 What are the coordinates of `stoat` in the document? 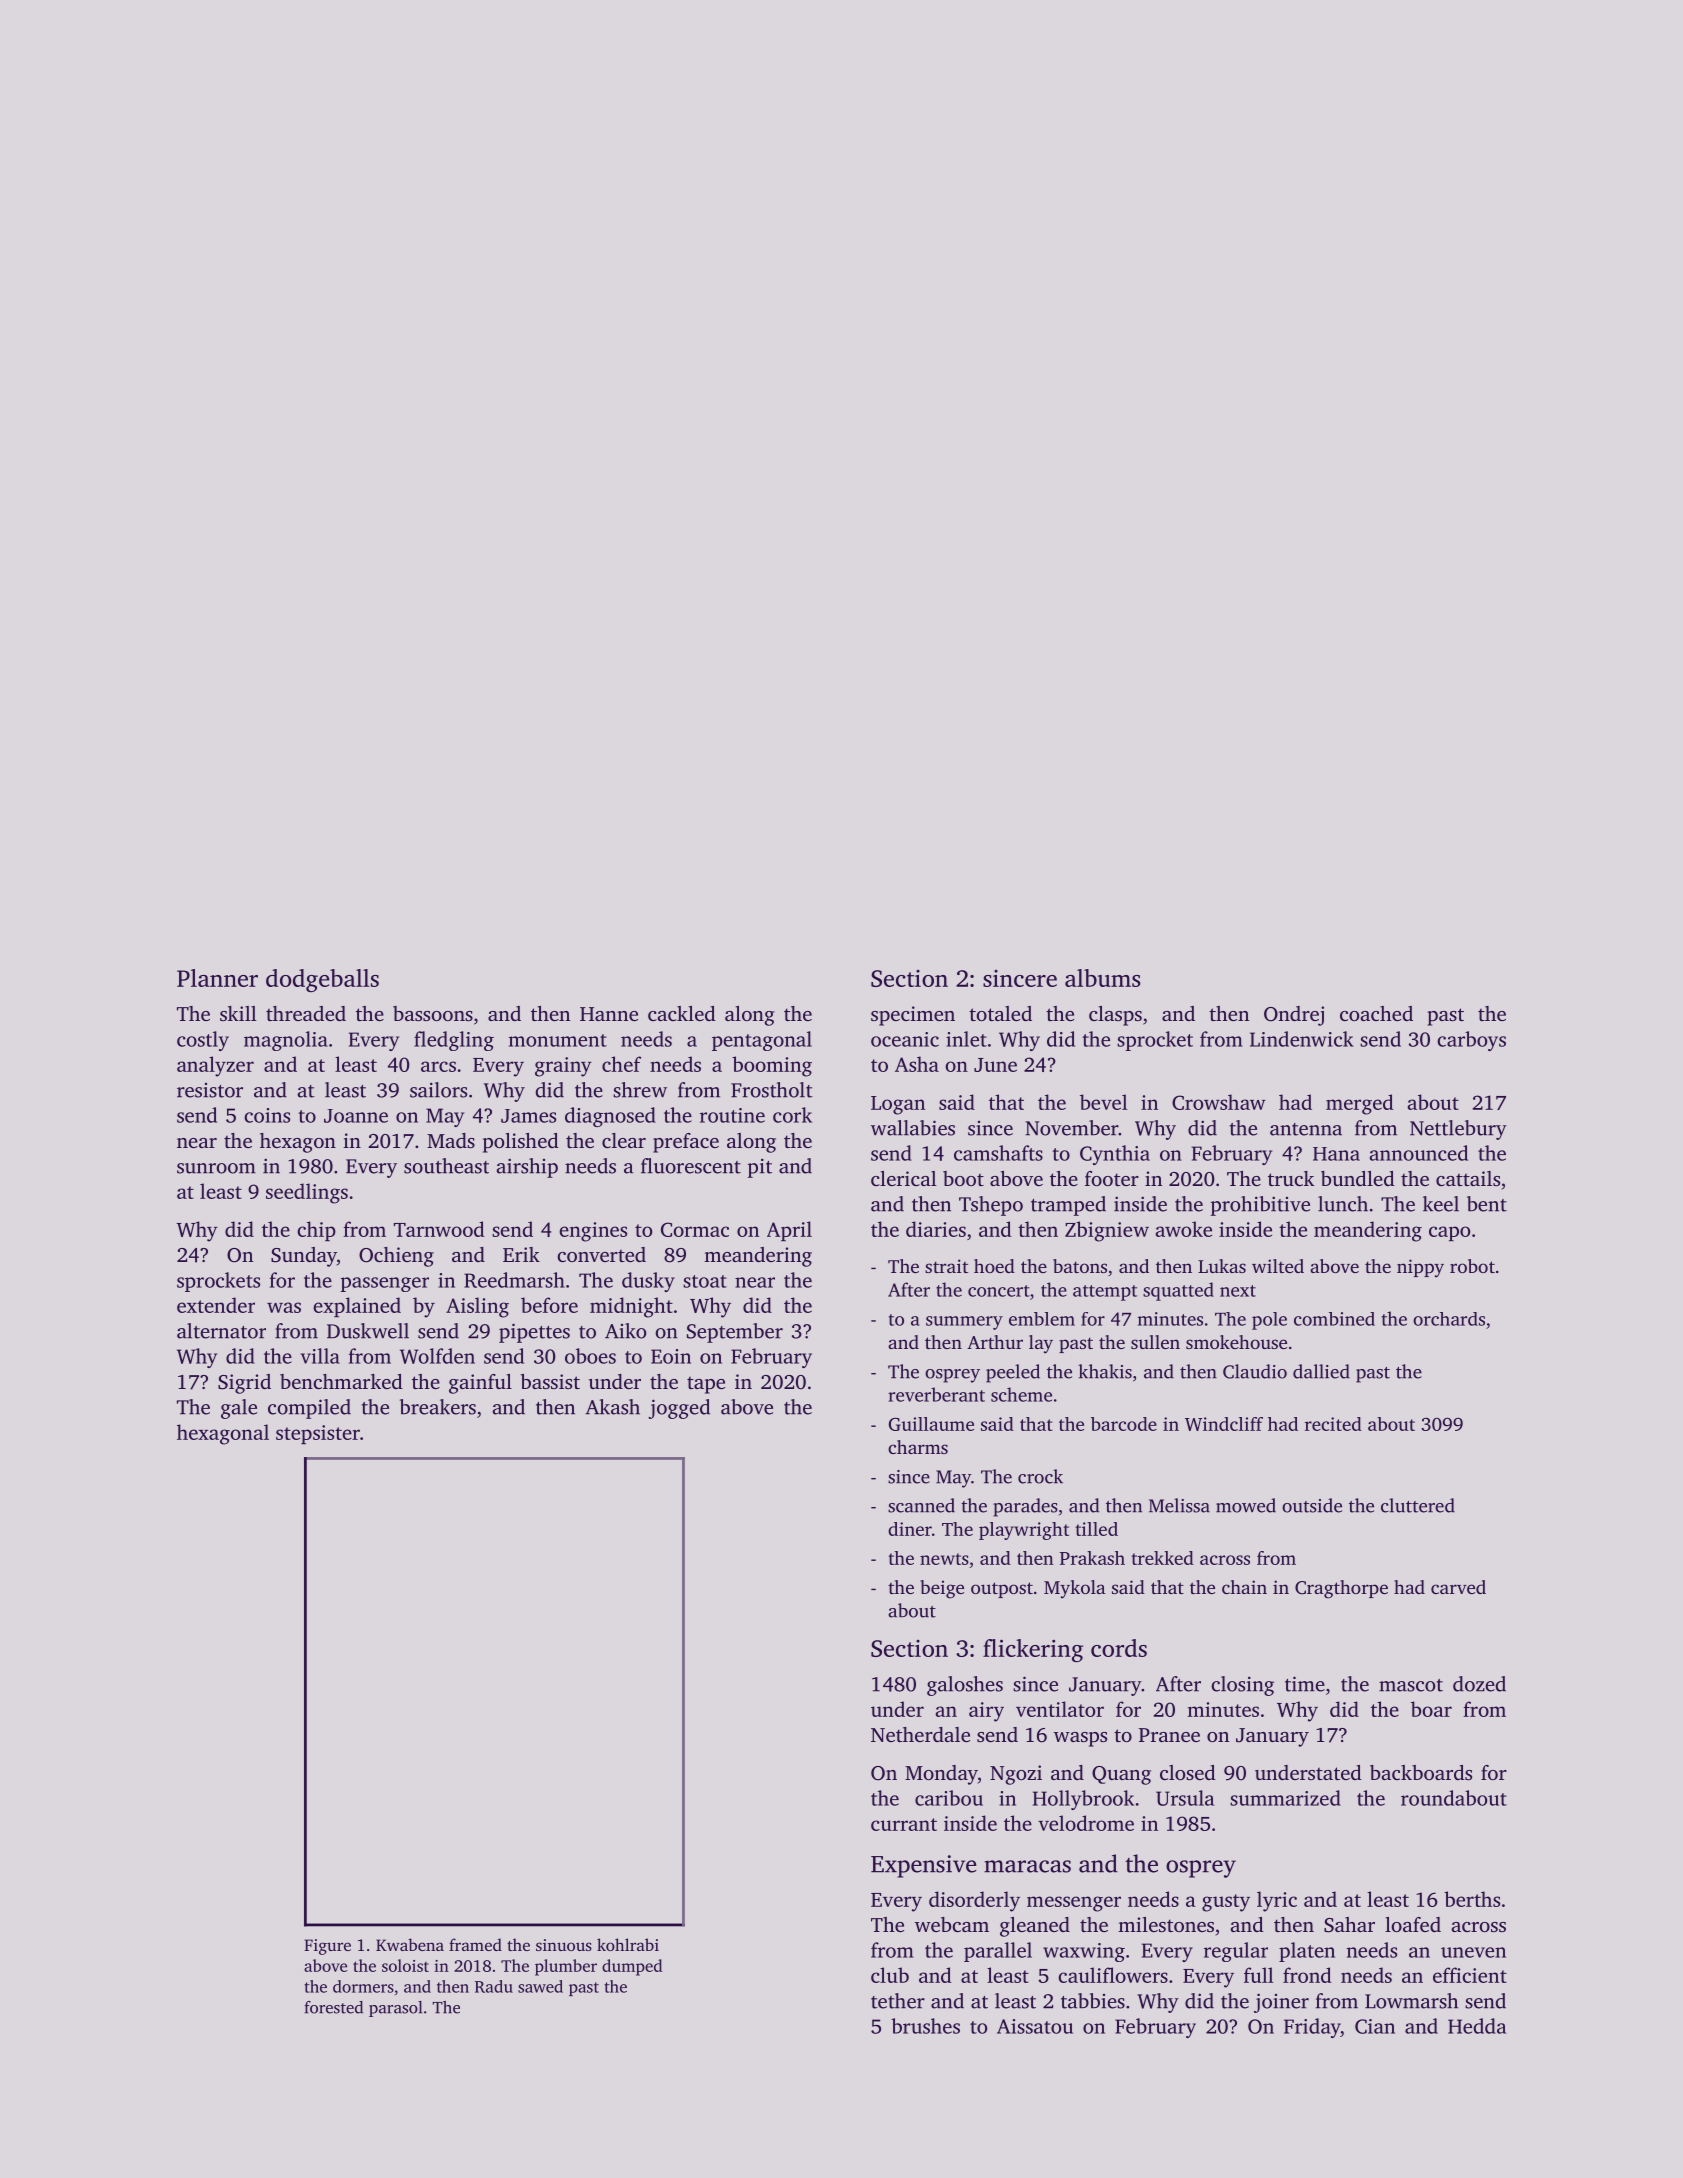 It's located at (705, 1281).
